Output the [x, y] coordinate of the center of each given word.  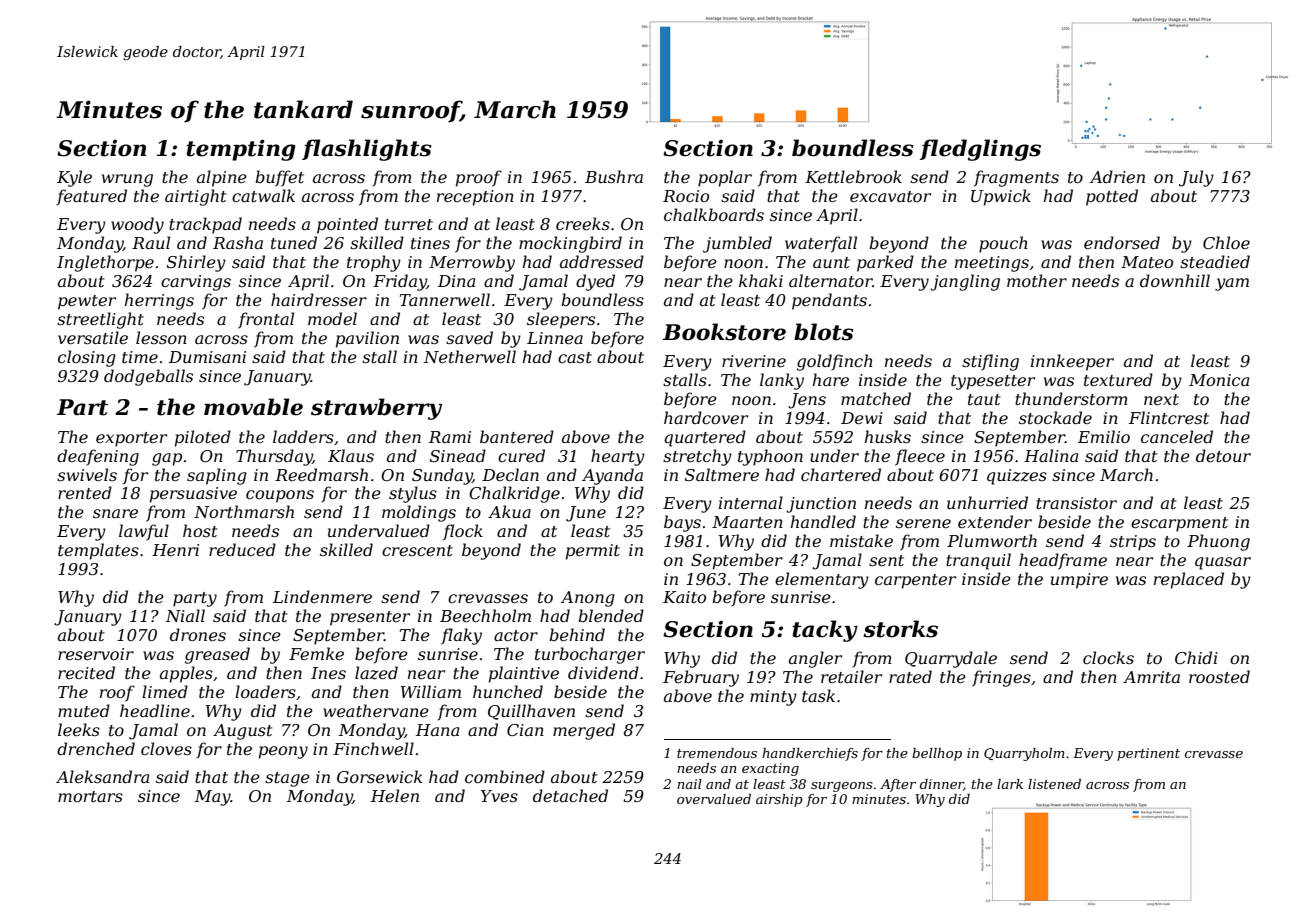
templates [98, 551]
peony [283, 752]
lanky [782, 381]
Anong [588, 599]
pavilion [367, 339]
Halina [1051, 455]
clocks [1108, 657]
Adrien [1117, 176]
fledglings [980, 150]
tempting [241, 150]
